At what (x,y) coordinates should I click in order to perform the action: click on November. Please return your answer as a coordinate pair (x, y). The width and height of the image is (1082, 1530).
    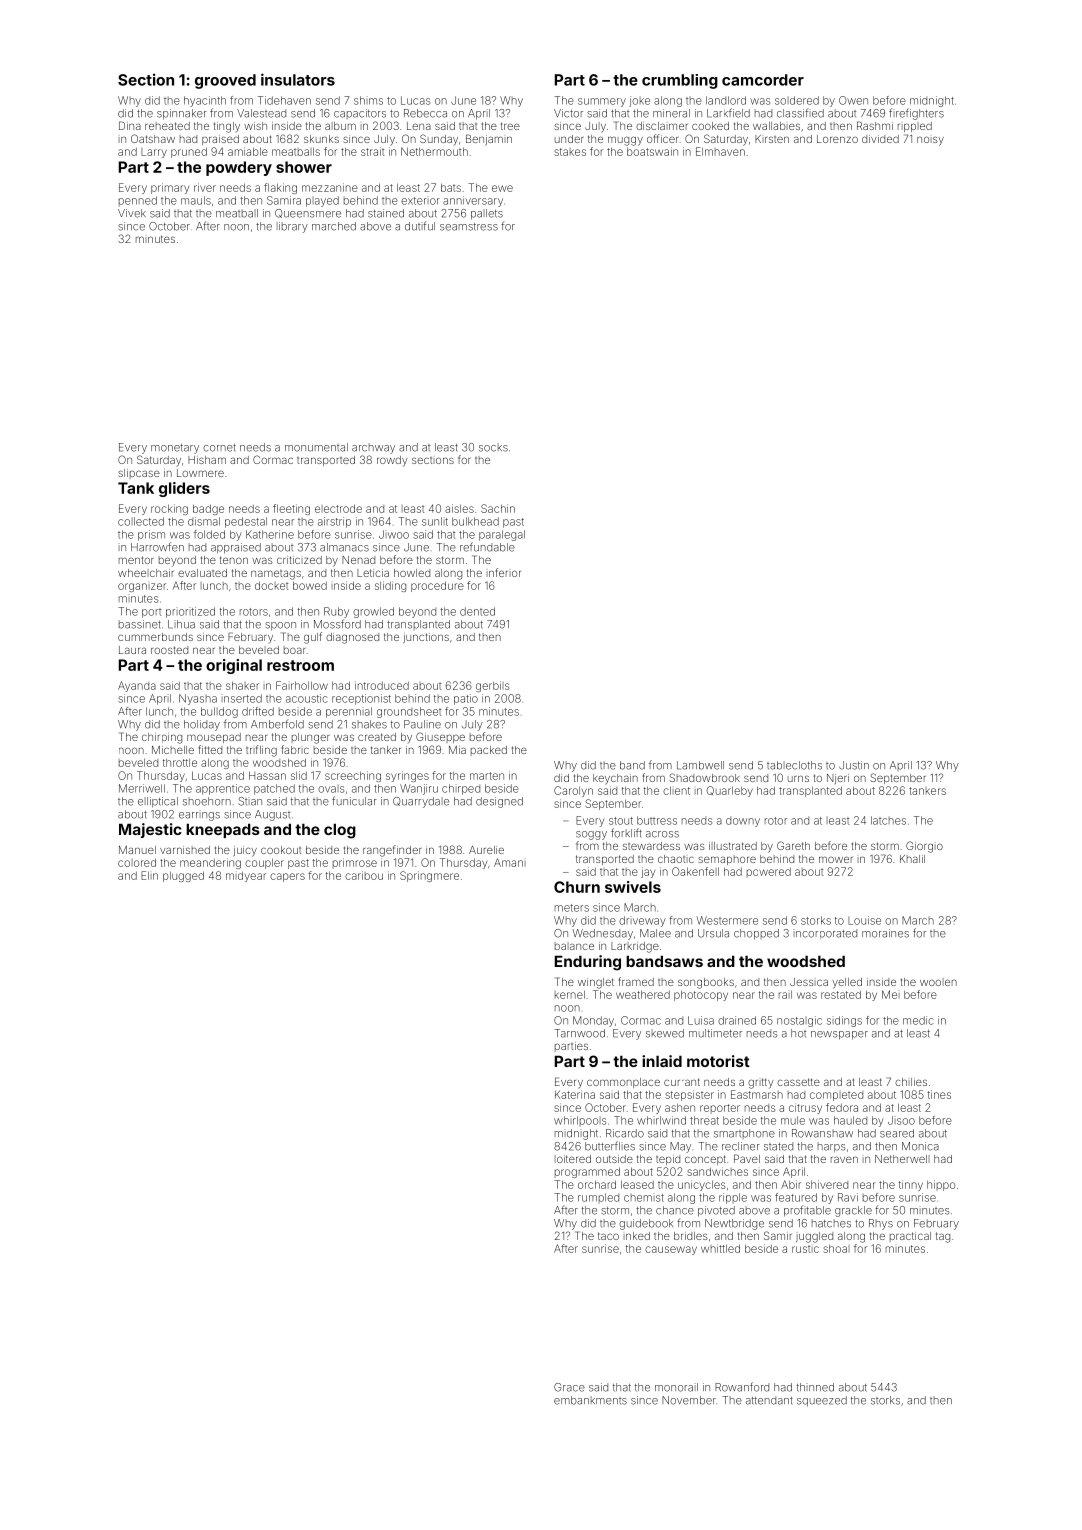
    Looking at the image, I should click on (689, 1400).
